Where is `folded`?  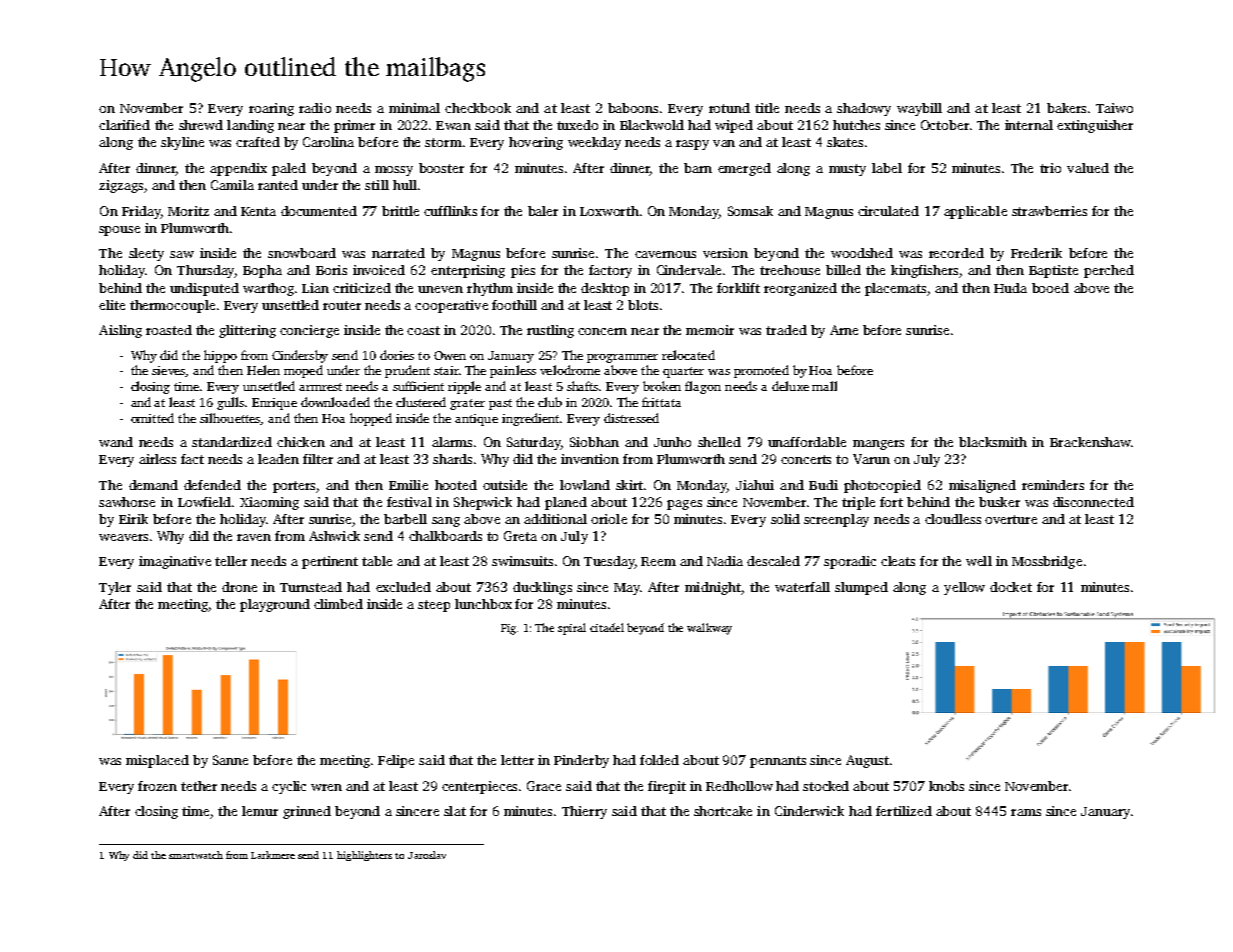
folded is located at coordinates (659, 760).
